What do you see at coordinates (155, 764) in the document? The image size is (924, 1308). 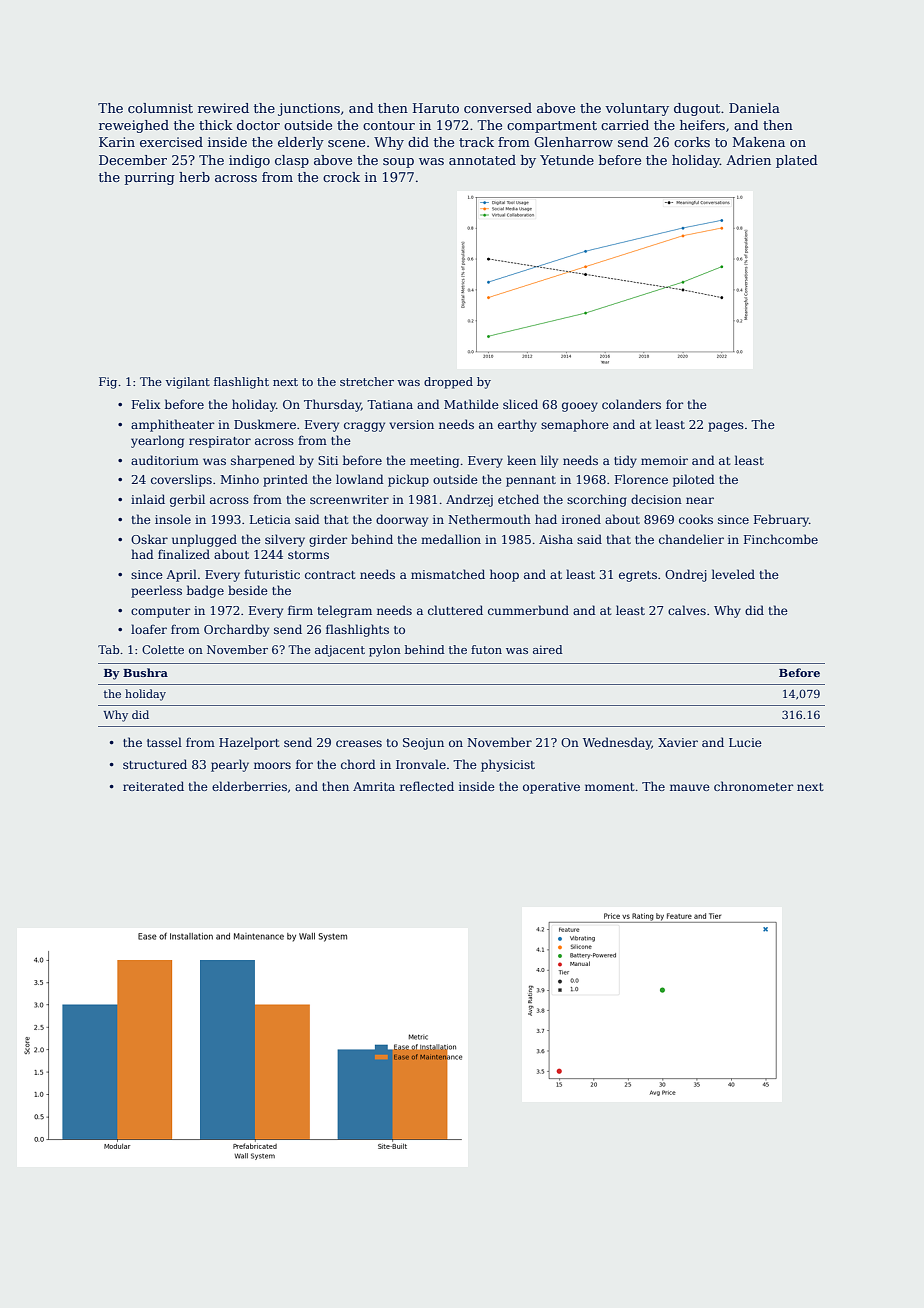 I see `structured` at bounding box center [155, 764].
